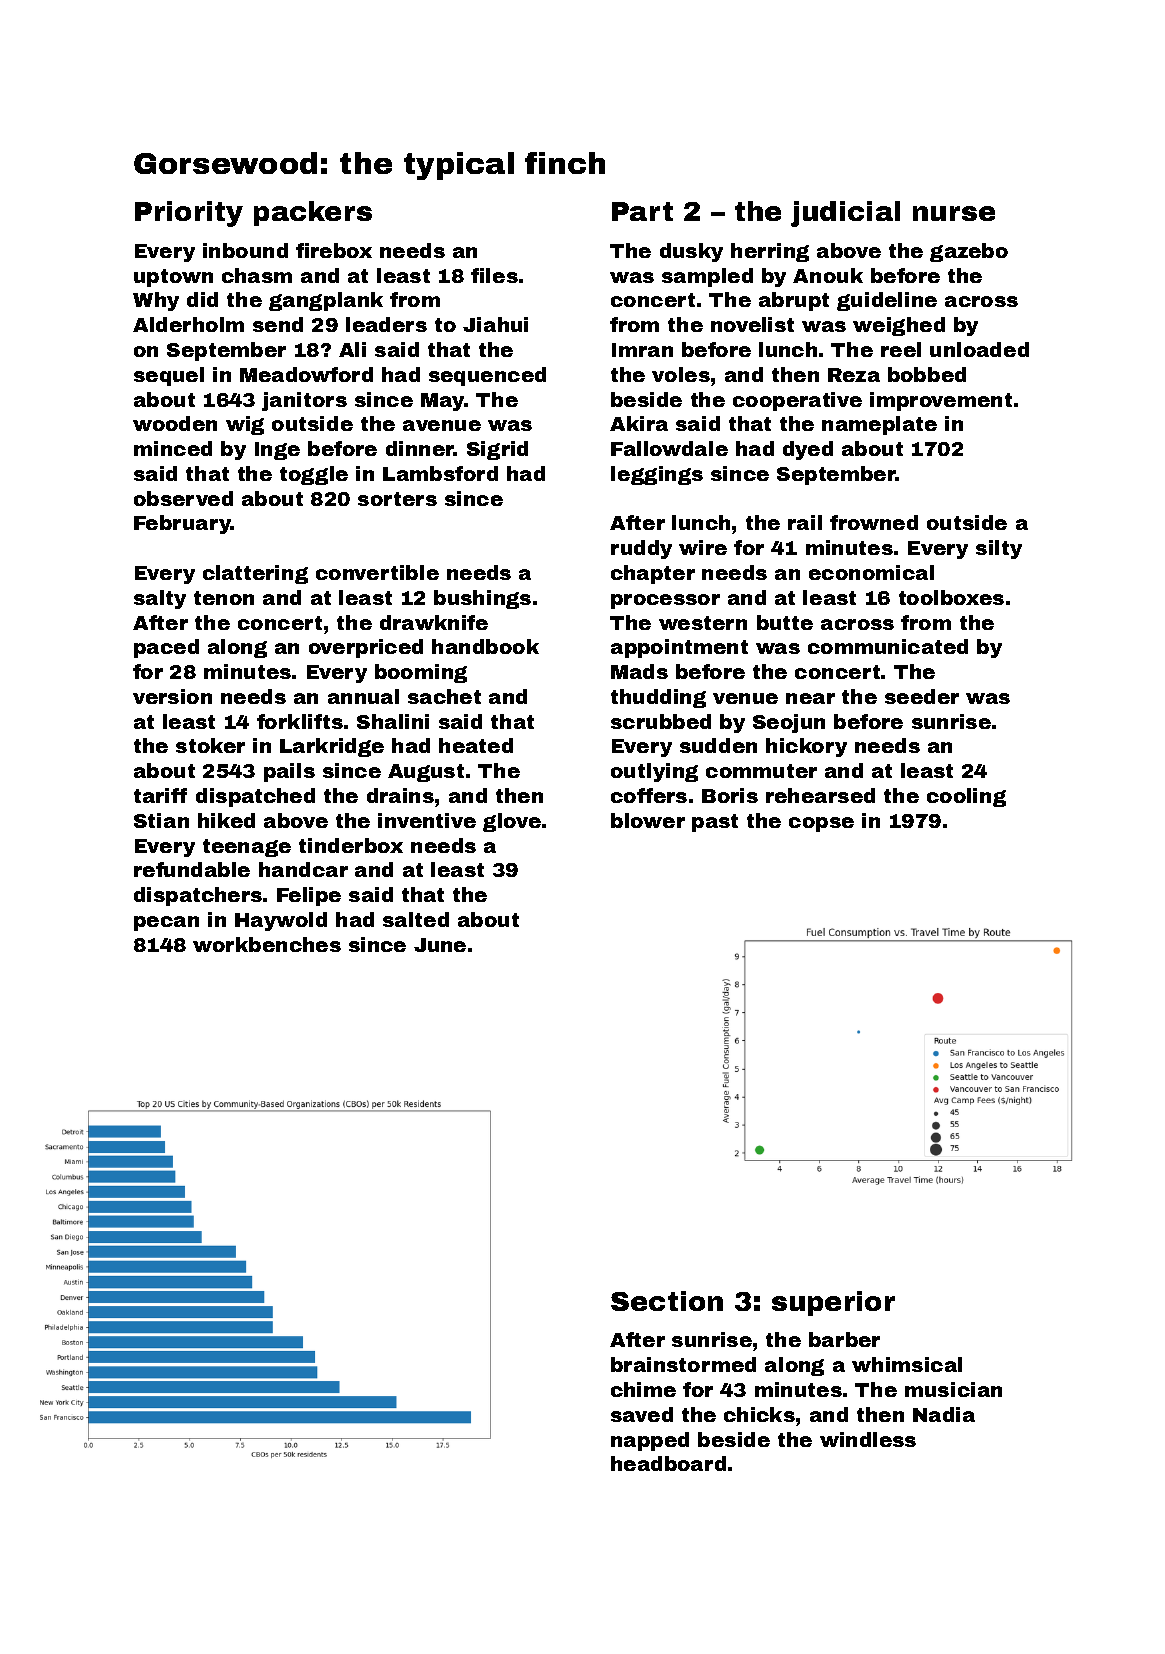 The image size is (1165, 1654). What do you see at coordinates (172, 696) in the screenshot?
I see `version` at bounding box center [172, 696].
